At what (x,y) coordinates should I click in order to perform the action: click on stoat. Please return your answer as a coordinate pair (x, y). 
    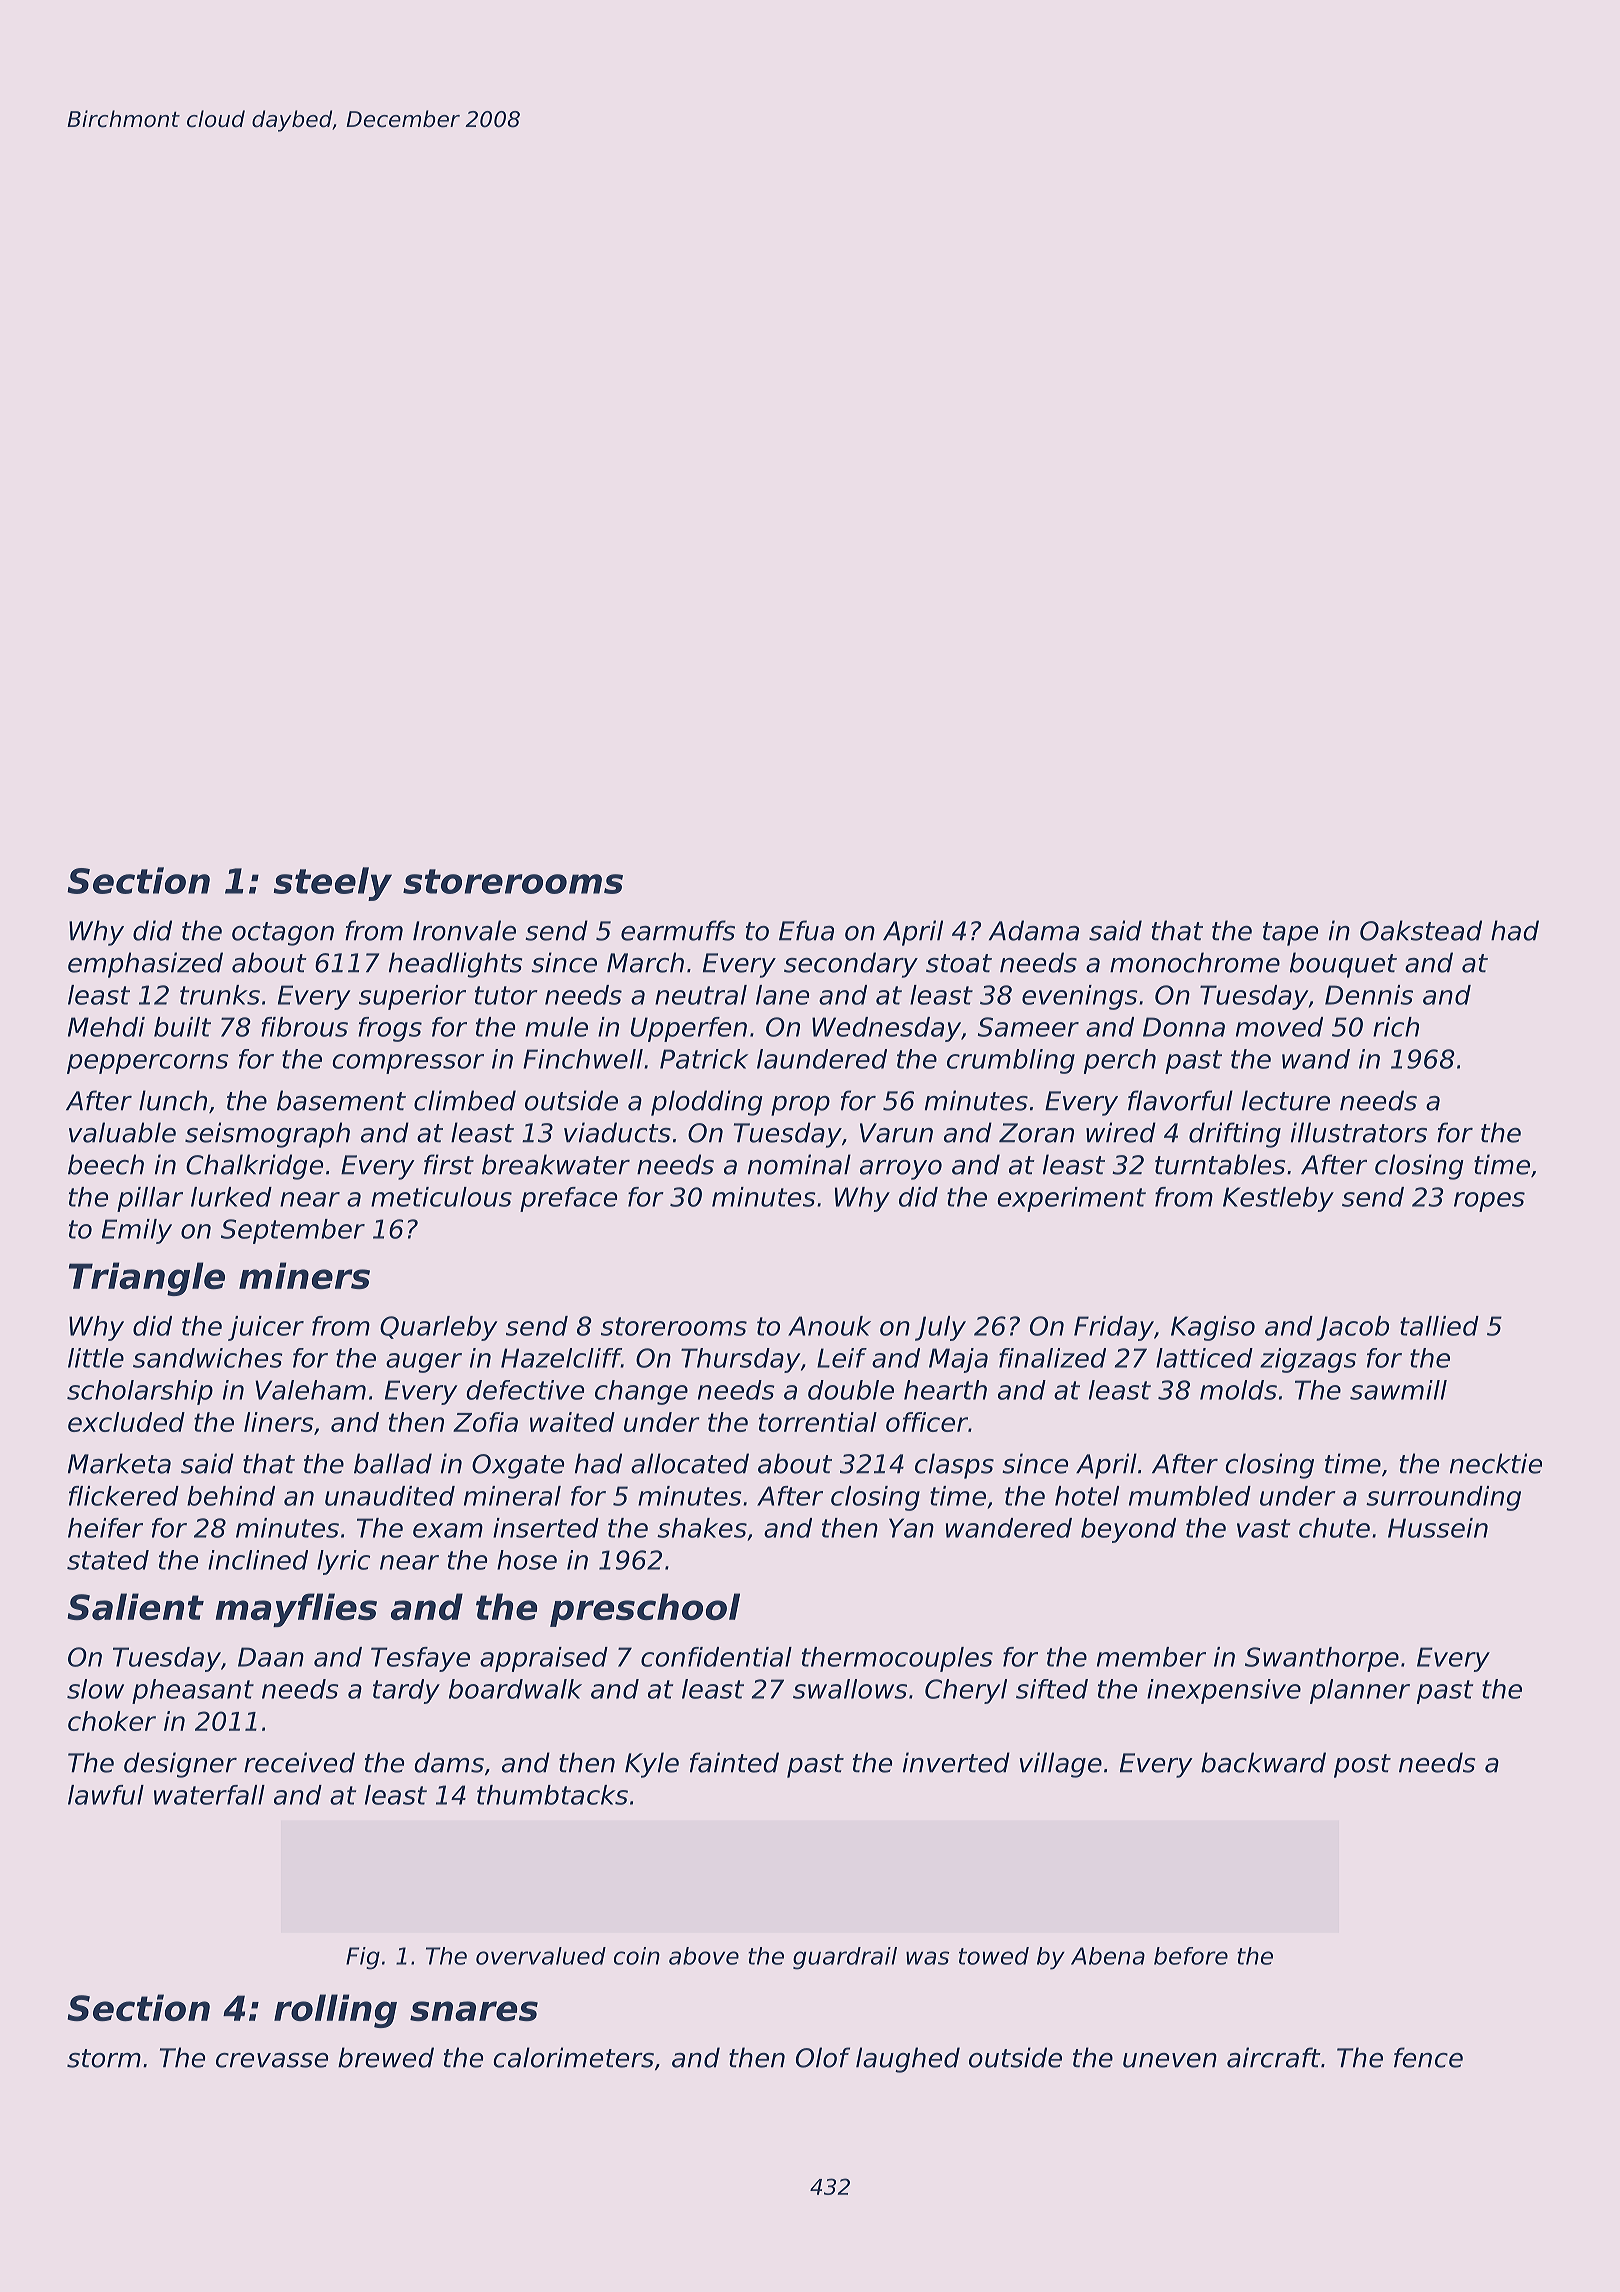
    Looking at the image, I should click on (959, 963).
